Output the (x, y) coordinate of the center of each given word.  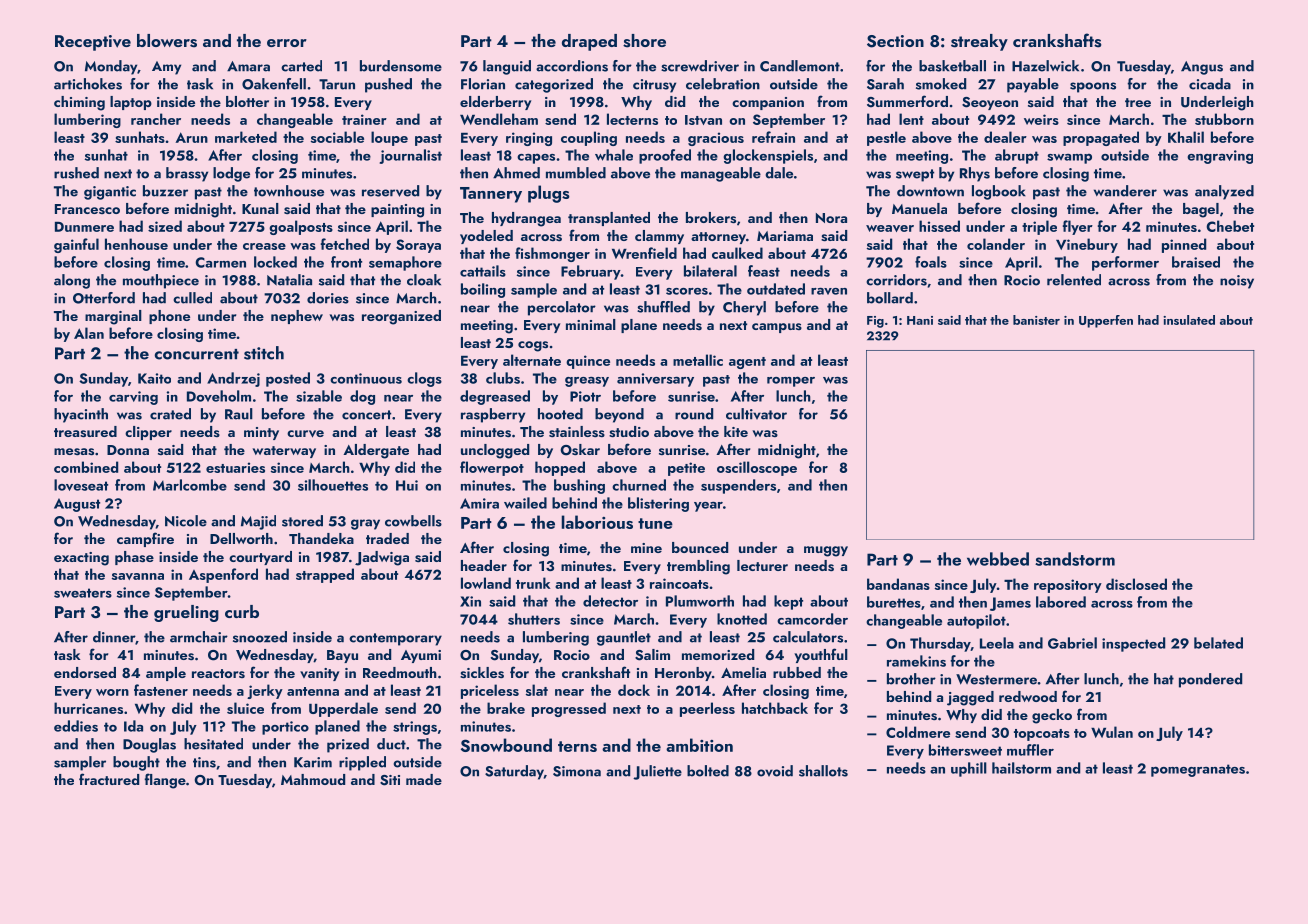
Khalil (1186, 137)
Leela (997, 643)
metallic (698, 360)
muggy (826, 551)
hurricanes (88, 708)
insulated (1189, 320)
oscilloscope (757, 468)
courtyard (260, 558)
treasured (85, 432)
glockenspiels (768, 156)
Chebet (1230, 226)
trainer (364, 119)
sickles (482, 673)
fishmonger (552, 254)
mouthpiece (161, 281)
